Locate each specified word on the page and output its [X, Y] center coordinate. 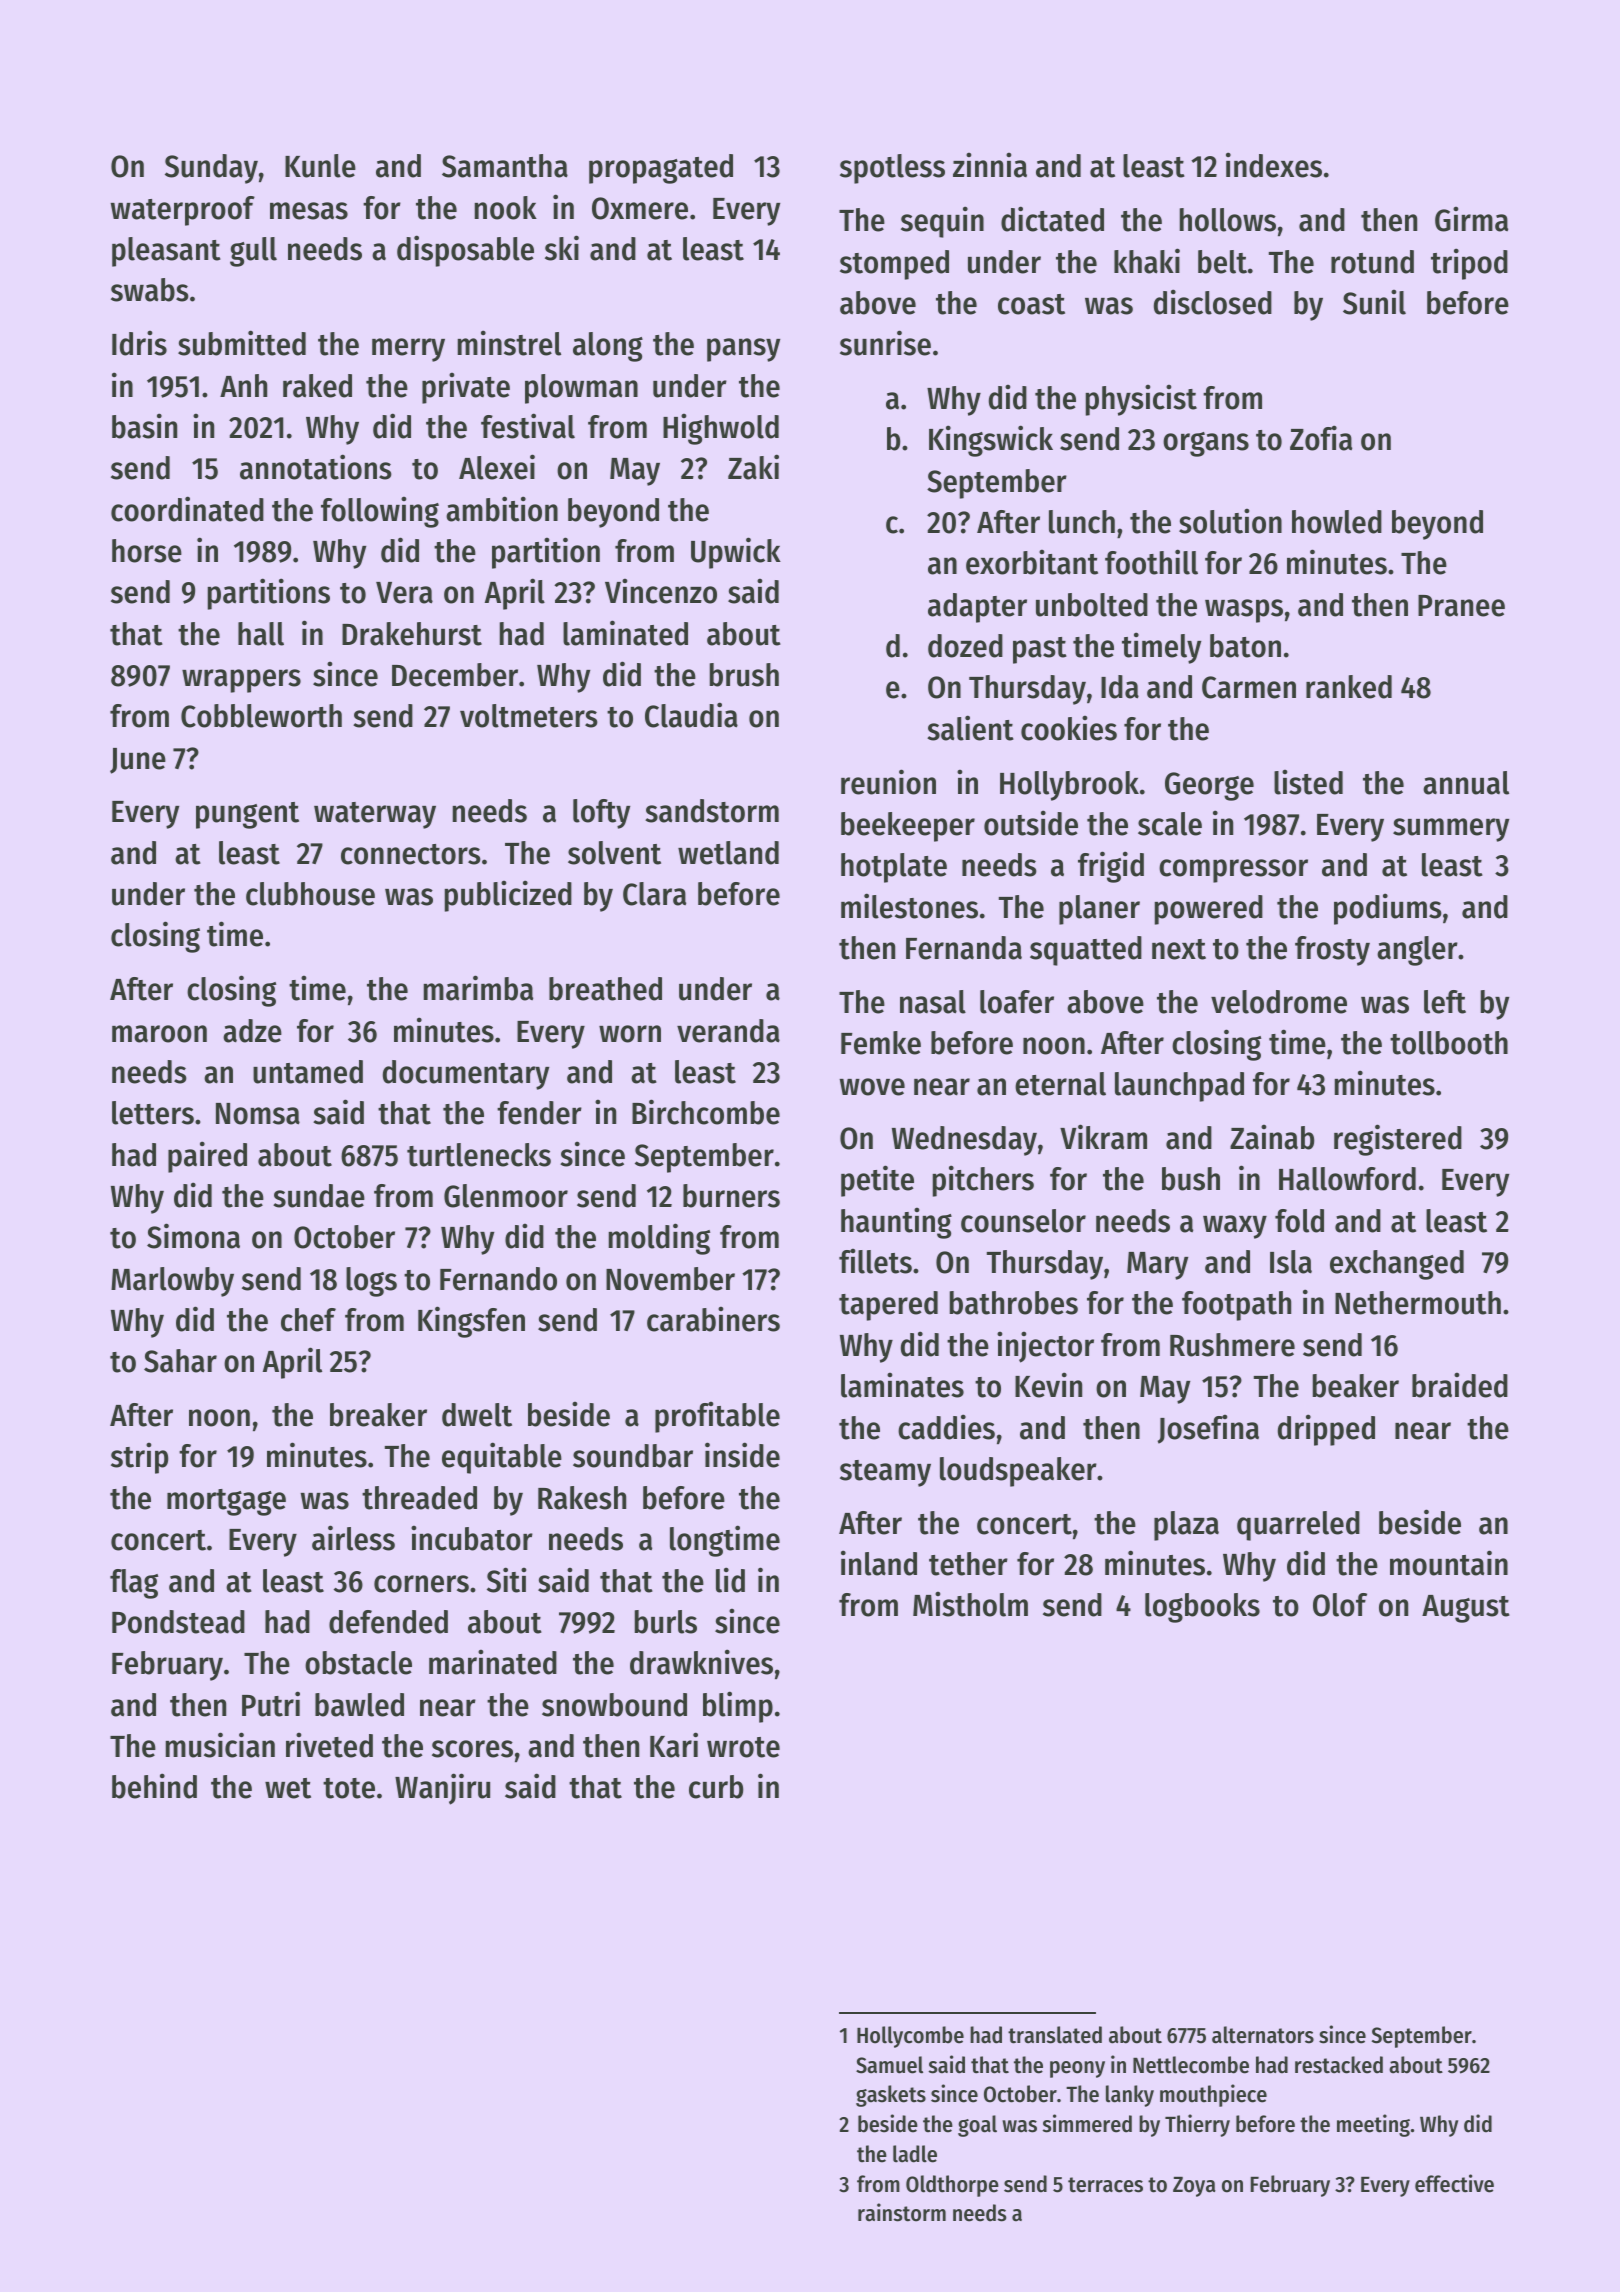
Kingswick [991, 441]
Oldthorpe [952, 2186]
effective [1454, 2183]
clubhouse [310, 894]
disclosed [1213, 302]
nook [506, 208]
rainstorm [902, 2212]
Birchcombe [706, 1112]
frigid [1111, 867]
